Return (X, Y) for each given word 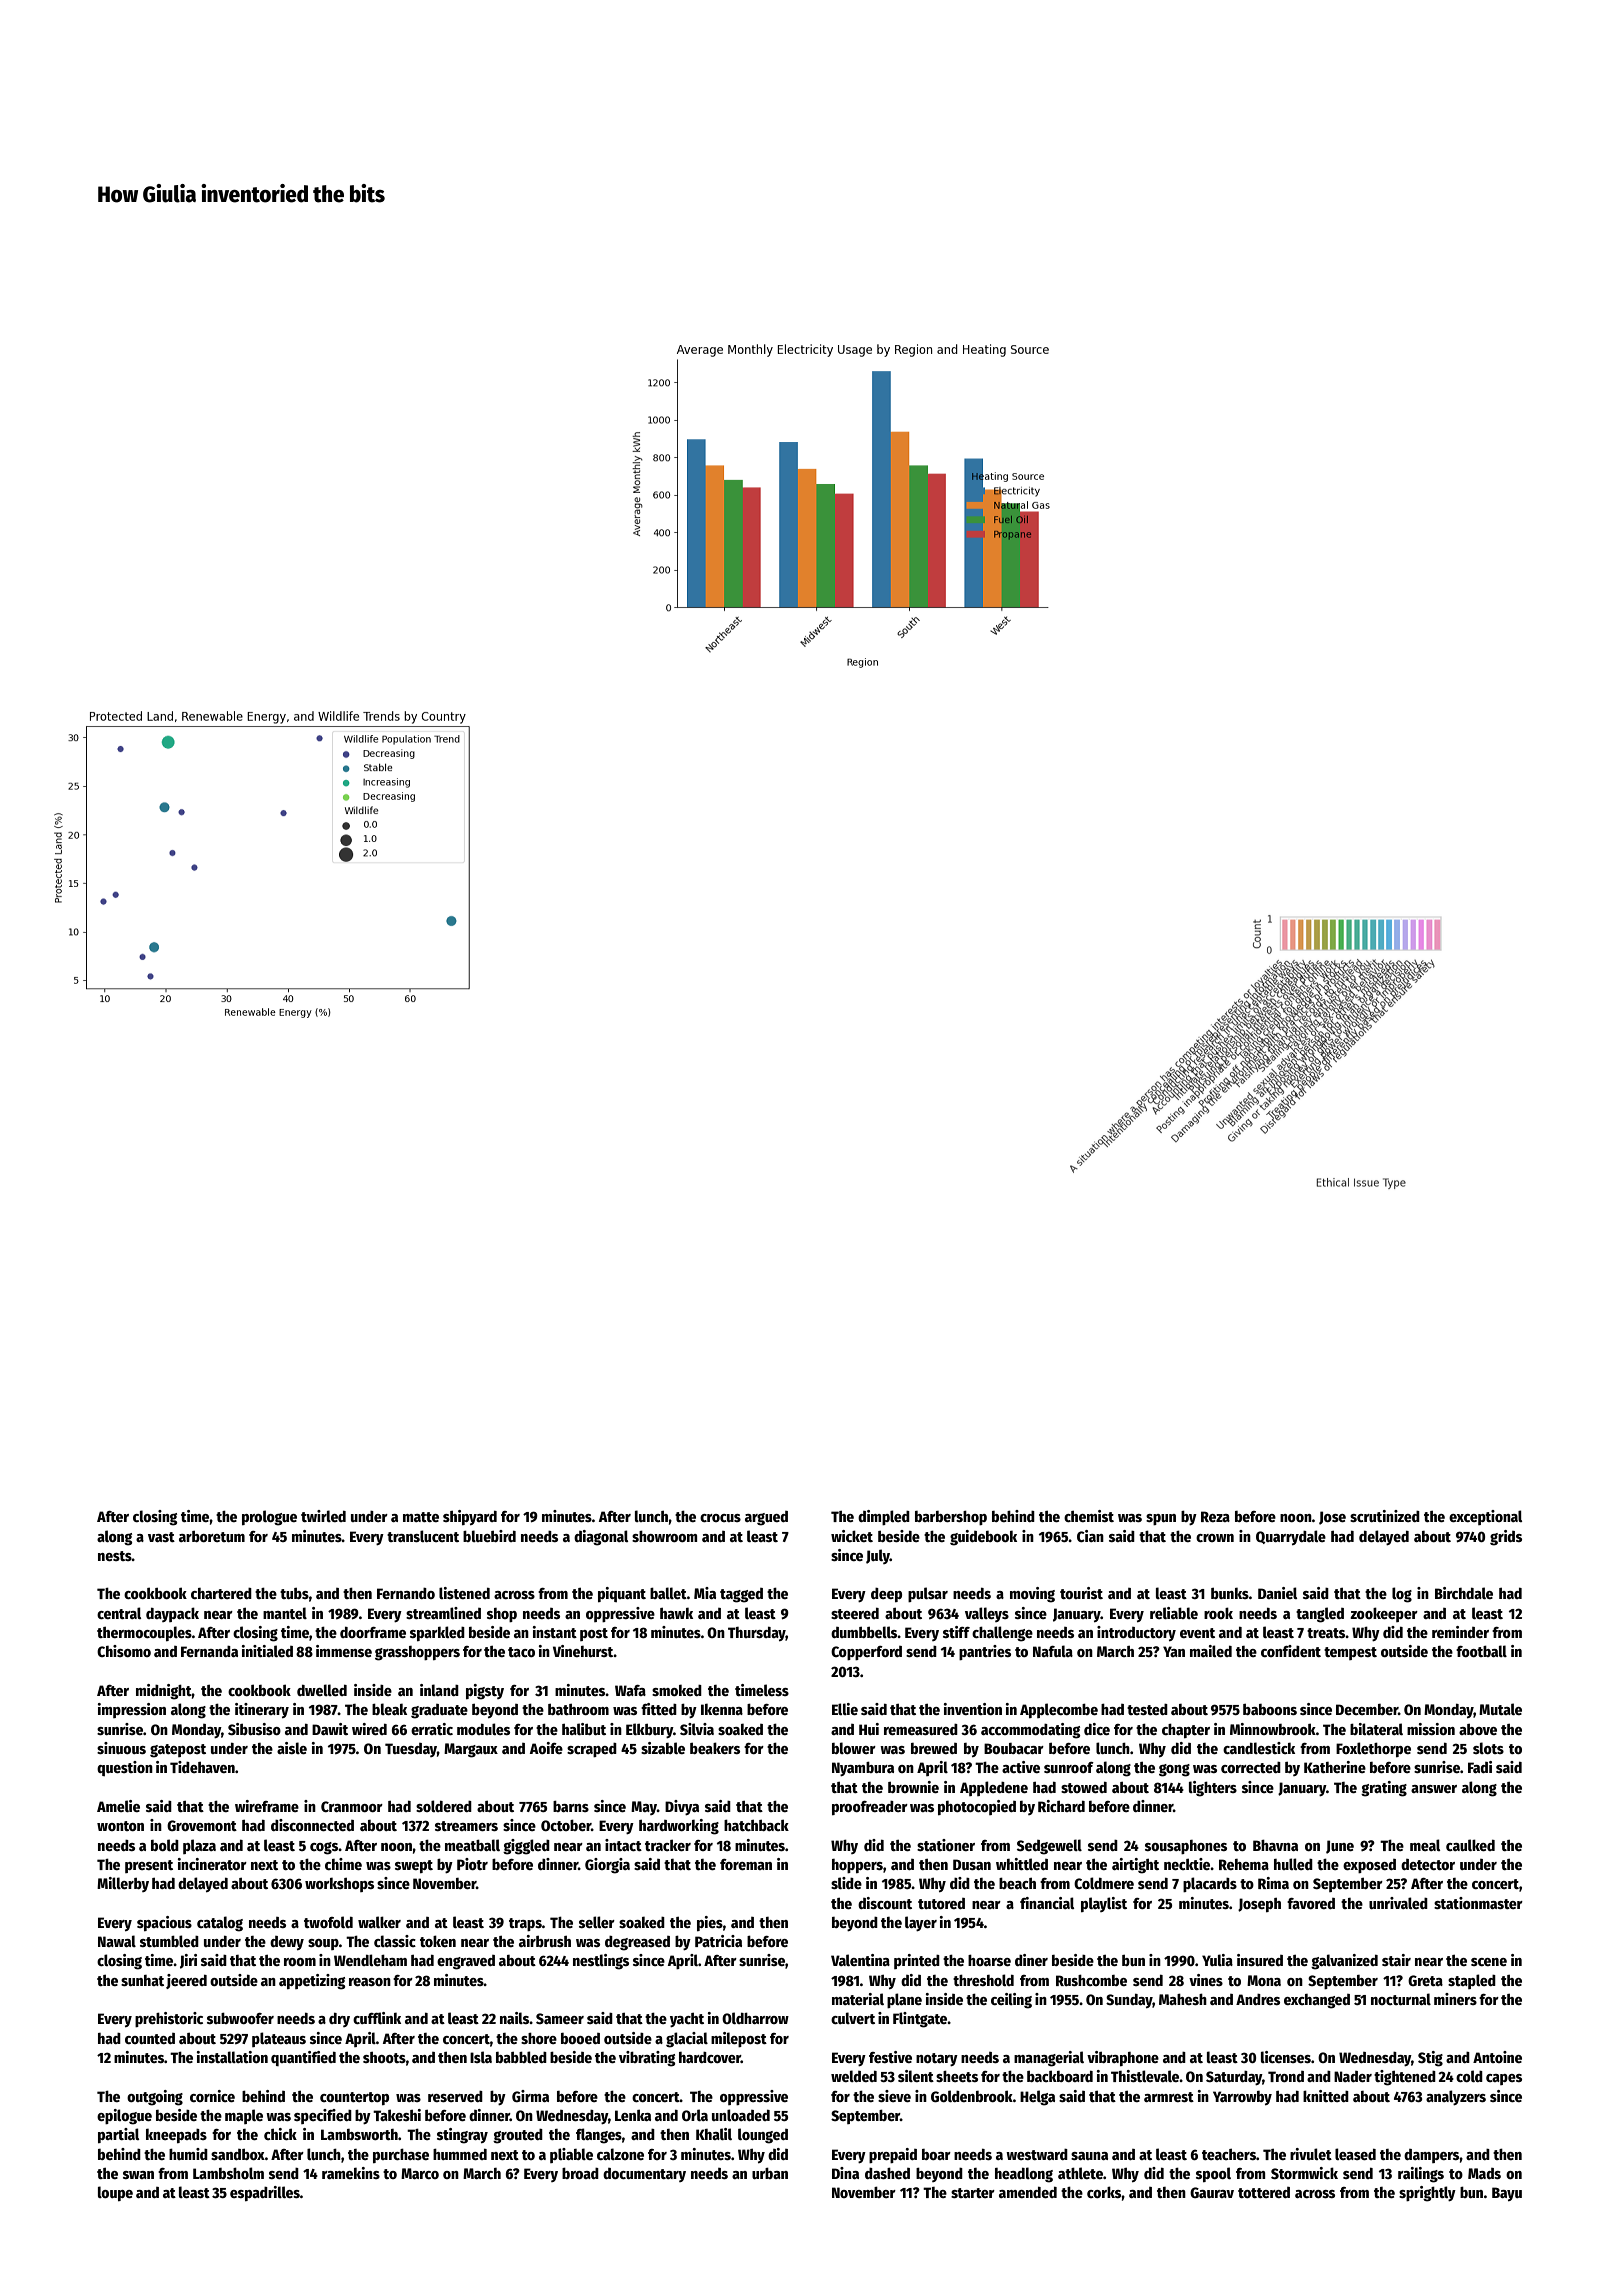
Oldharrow (755, 2018)
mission (1431, 1729)
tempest (1350, 1653)
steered (855, 1613)
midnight (164, 1692)
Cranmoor (352, 1806)
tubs (294, 1593)
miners (1455, 1999)
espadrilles (265, 2193)
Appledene (994, 1788)
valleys (987, 1614)
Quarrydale (1291, 1537)
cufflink (377, 2018)
